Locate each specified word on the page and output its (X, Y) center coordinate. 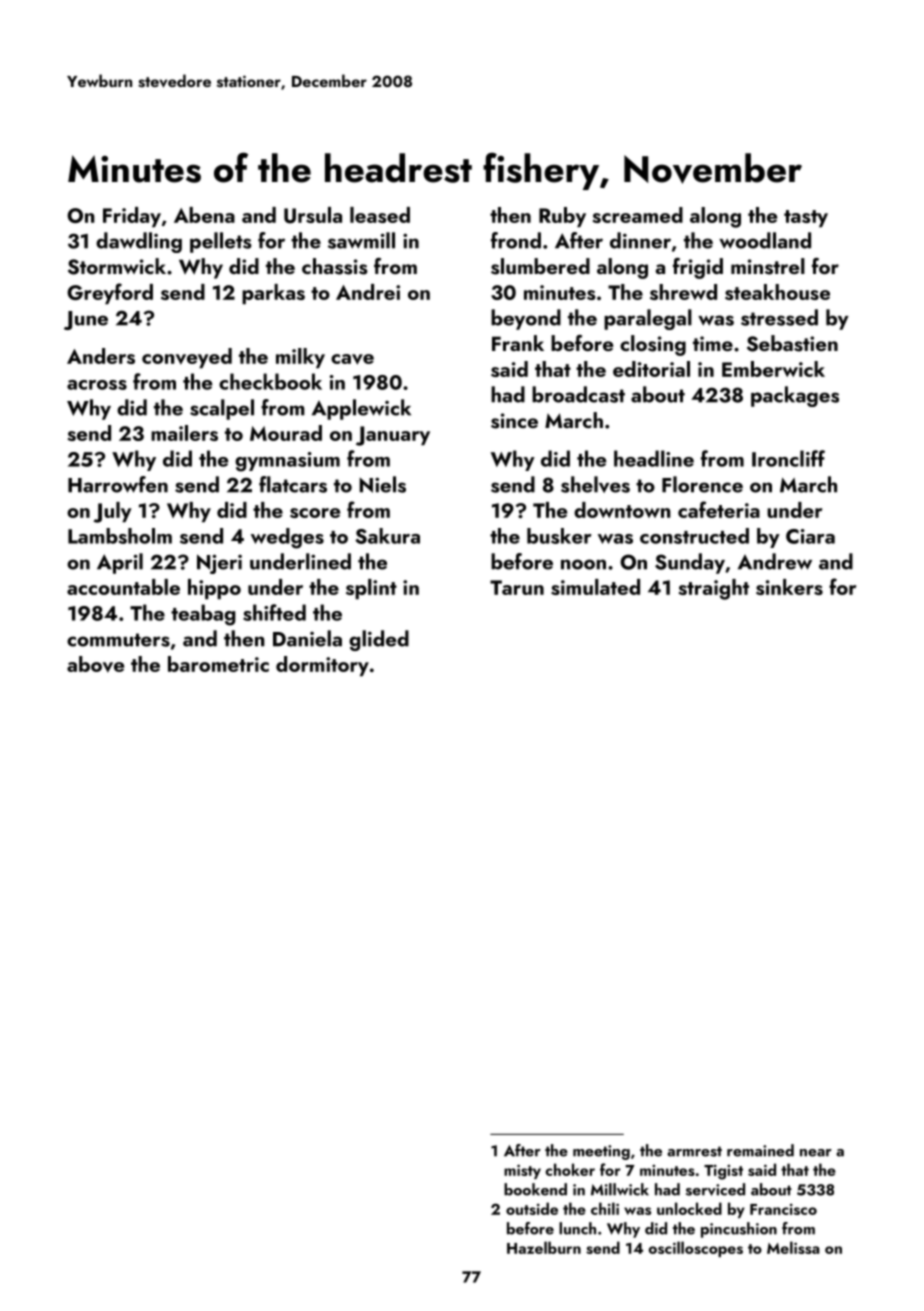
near (816, 1153)
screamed (637, 215)
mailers (184, 433)
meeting (601, 1152)
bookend (535, 1189)
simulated (595, 587)
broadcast (578, 394)
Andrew (775, 561)
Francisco (783, 1209)
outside (532, 1208)
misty (522, 1171)
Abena (204, 215)
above (95, 664)
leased (380, 215)
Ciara (810, 536)
